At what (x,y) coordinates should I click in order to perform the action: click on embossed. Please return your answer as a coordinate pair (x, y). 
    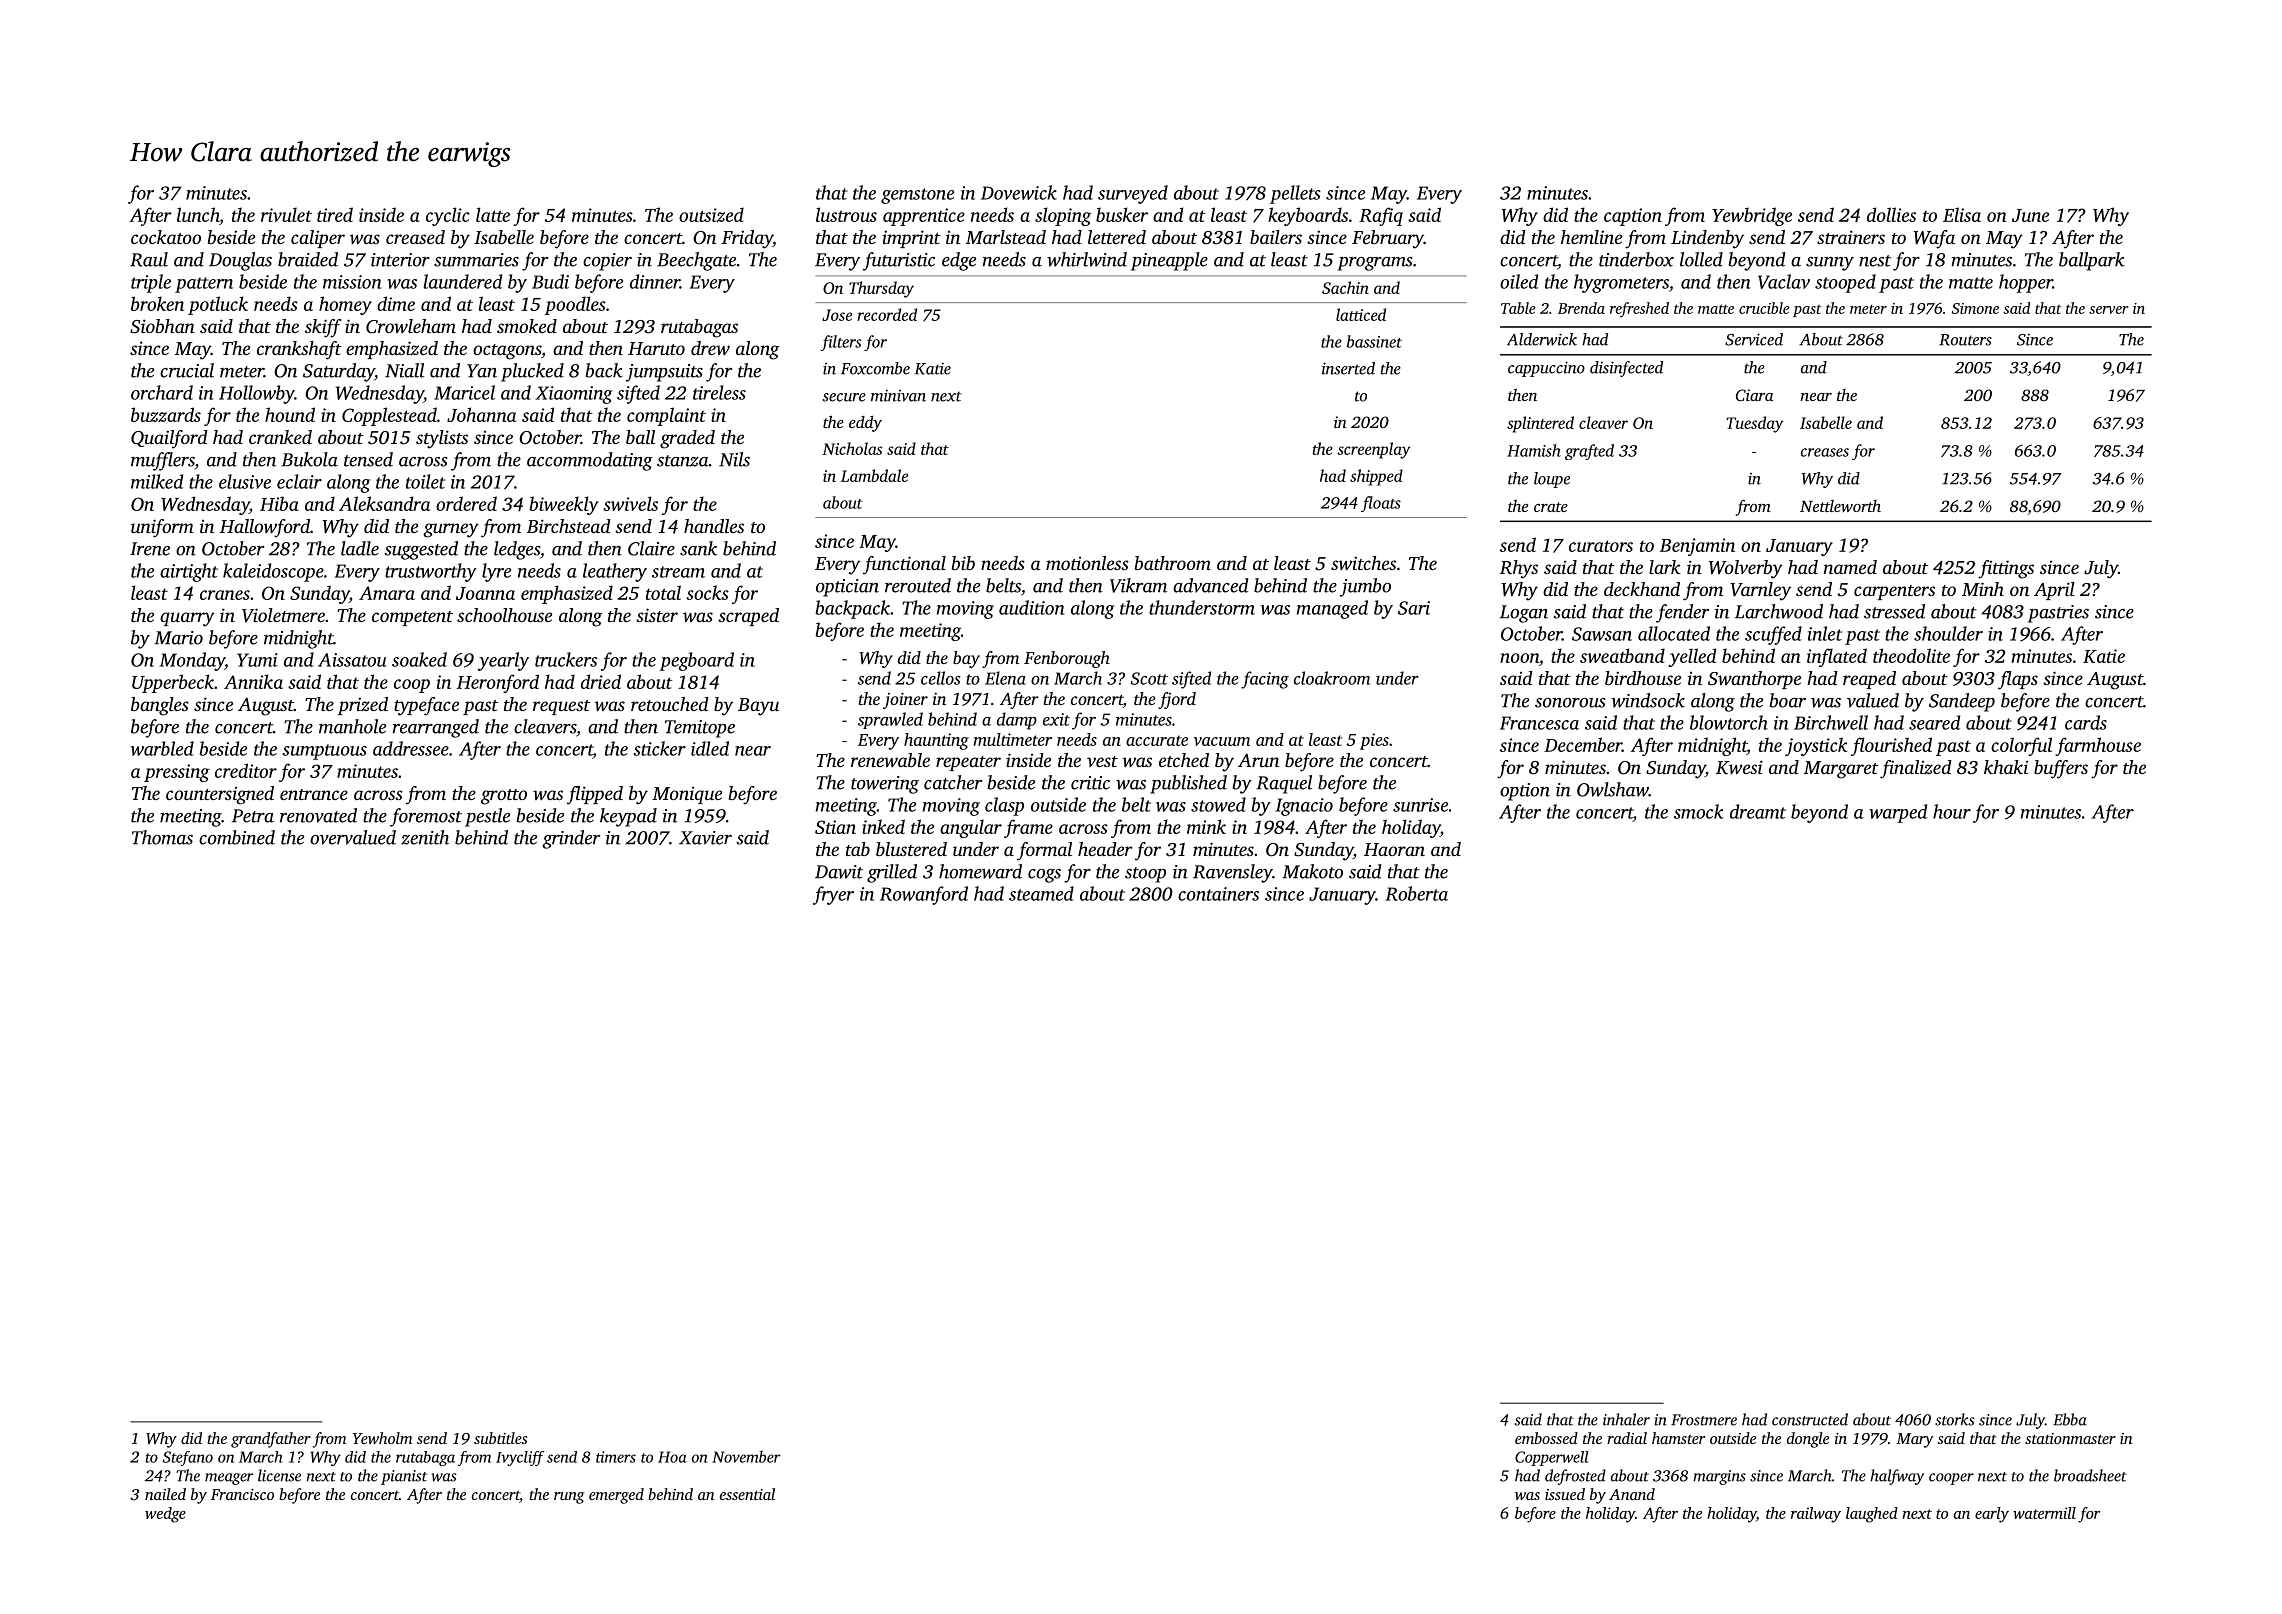
    Looking at the image, I should click on (1546, 1438).
